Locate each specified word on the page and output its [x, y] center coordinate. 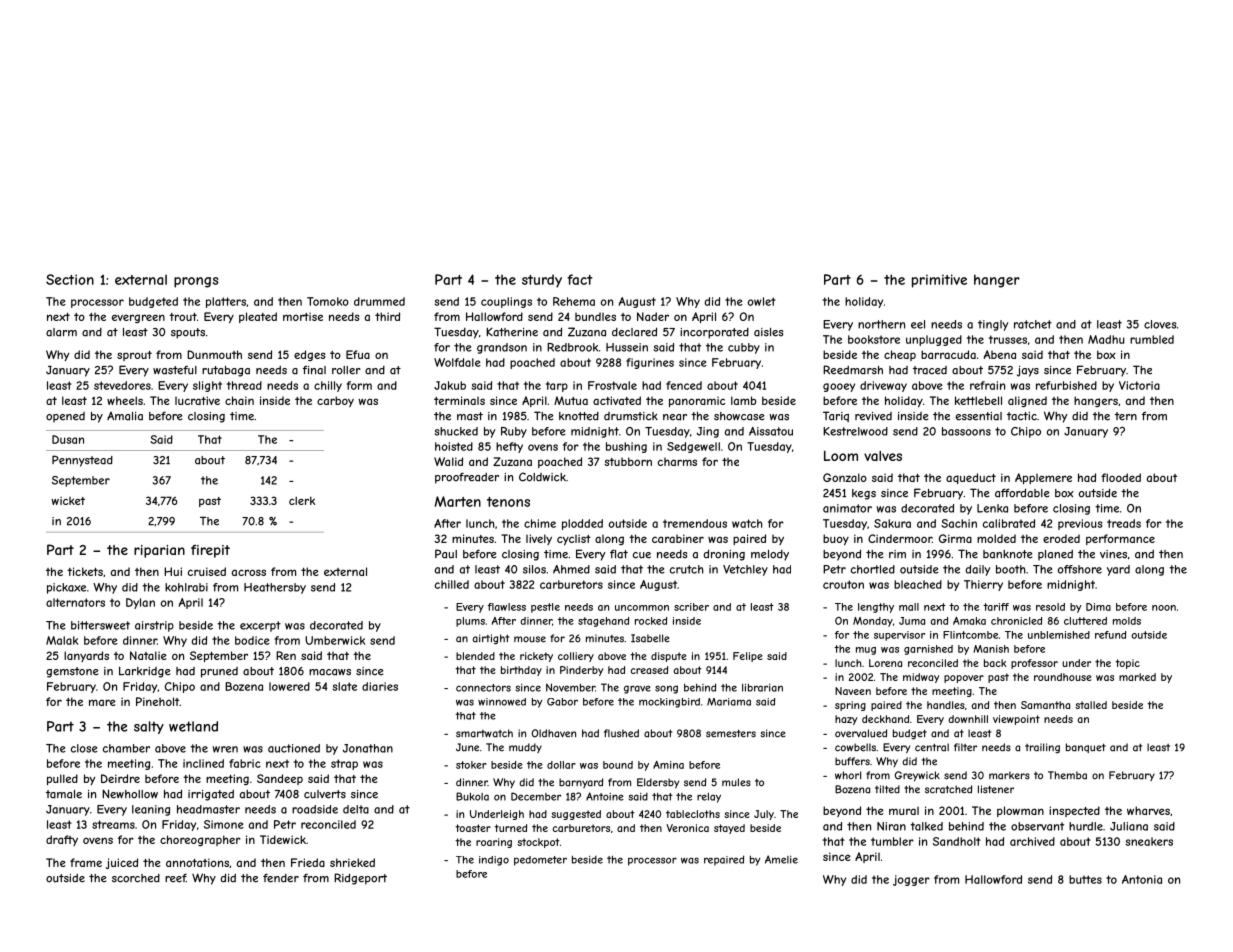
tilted [887, 789]
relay [709, 798]
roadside [315, 809]
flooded [1121, 477]
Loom [841, 455]
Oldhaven [553, 733]
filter [965, 747]
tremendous [695, 523]
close [84, 748]
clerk [302, 500]
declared [634, 332]
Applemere [1043, 478]
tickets [85, 571]
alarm [61, 332]
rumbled [1152, 339]
